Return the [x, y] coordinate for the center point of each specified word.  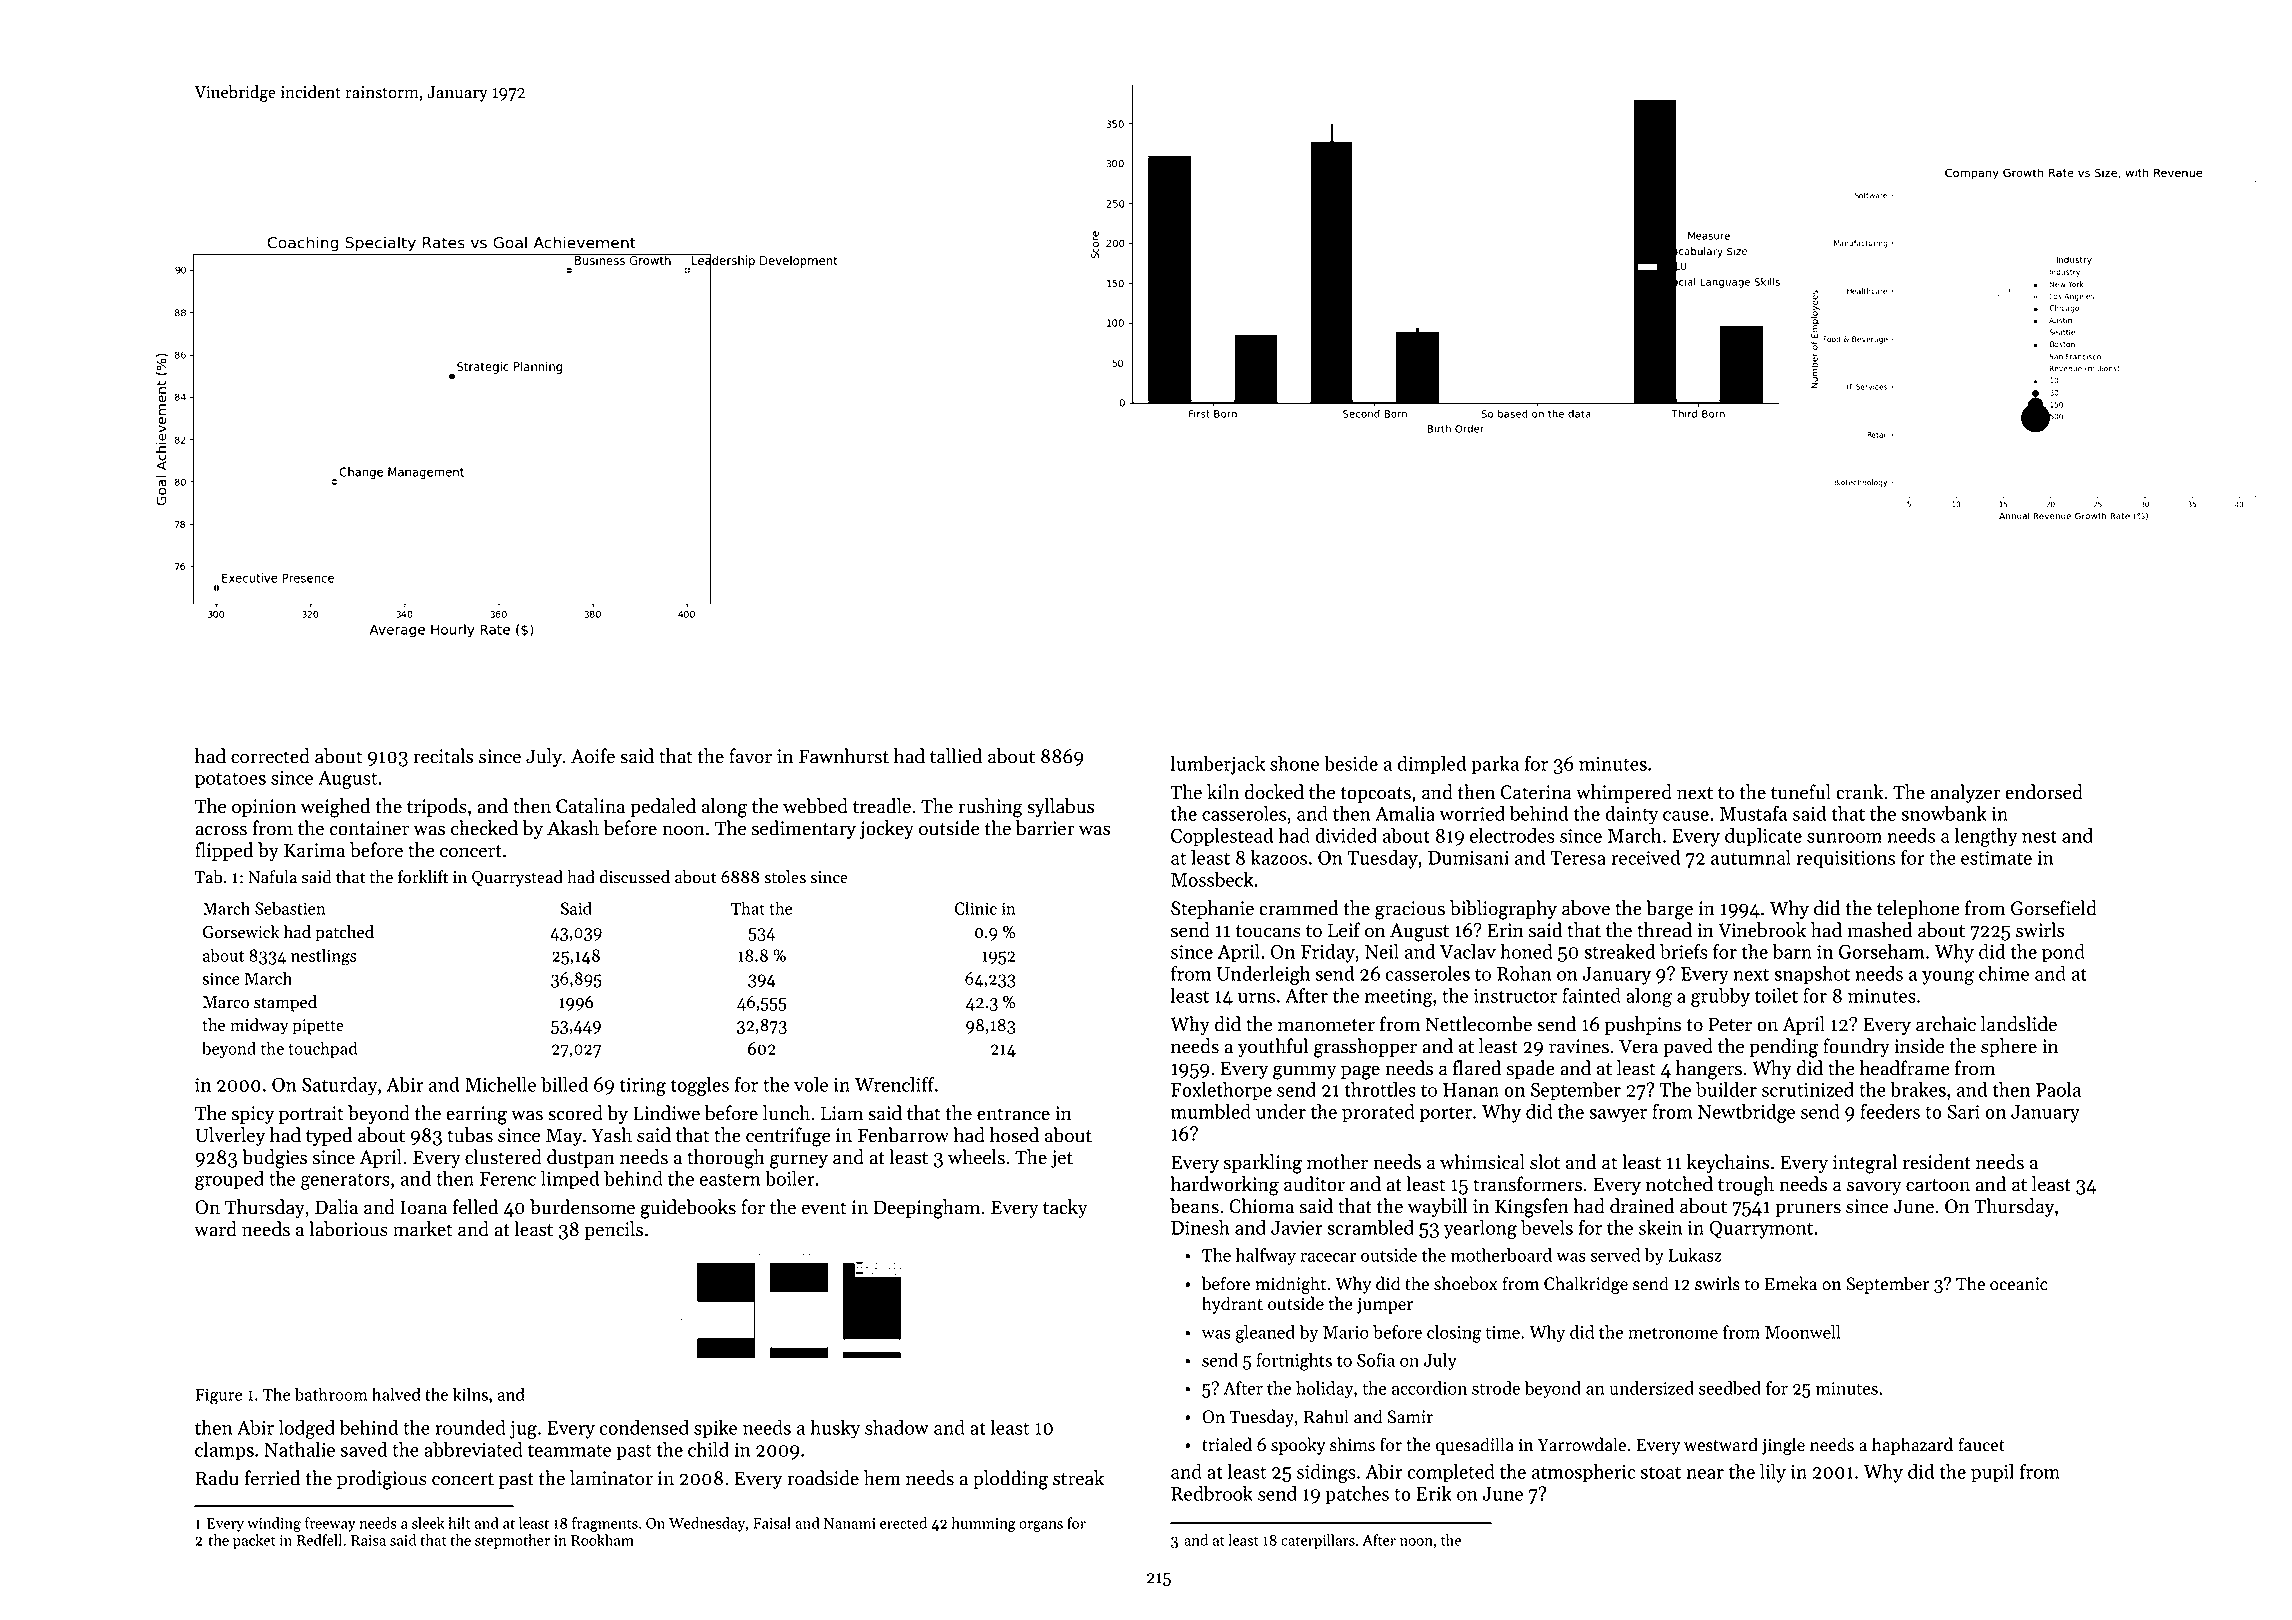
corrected [270, 756]
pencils [614, 1230]
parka [1495, 765]
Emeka [1791, 1283]
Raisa [368, 1540]
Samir [1410, 1417]
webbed [815, 806]
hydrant [1232, 1305]
